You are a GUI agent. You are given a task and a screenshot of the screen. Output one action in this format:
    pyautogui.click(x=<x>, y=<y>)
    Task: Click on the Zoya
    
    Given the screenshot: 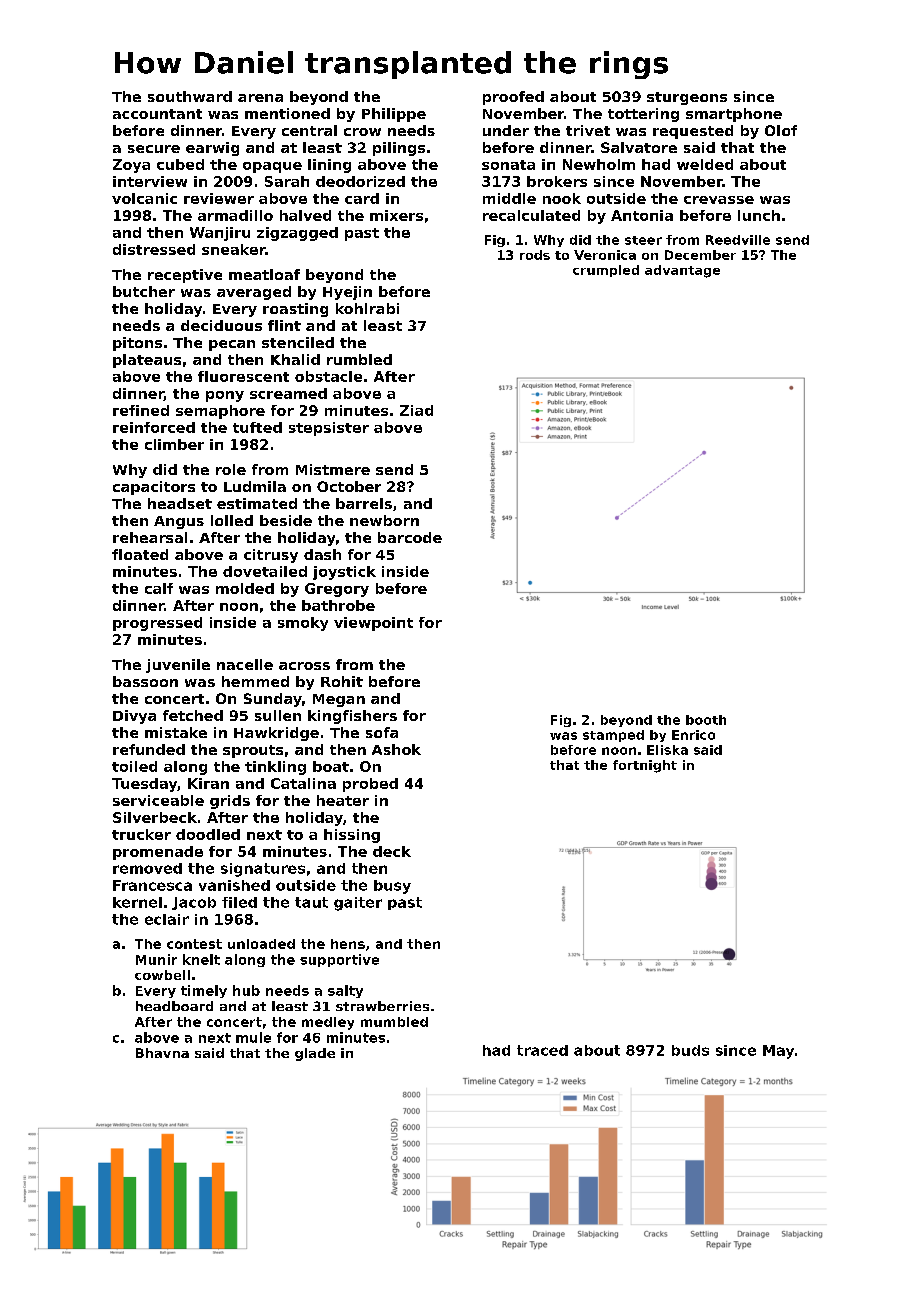 What is the action you would take?
    pyautogui.click(x=131, y=166)
